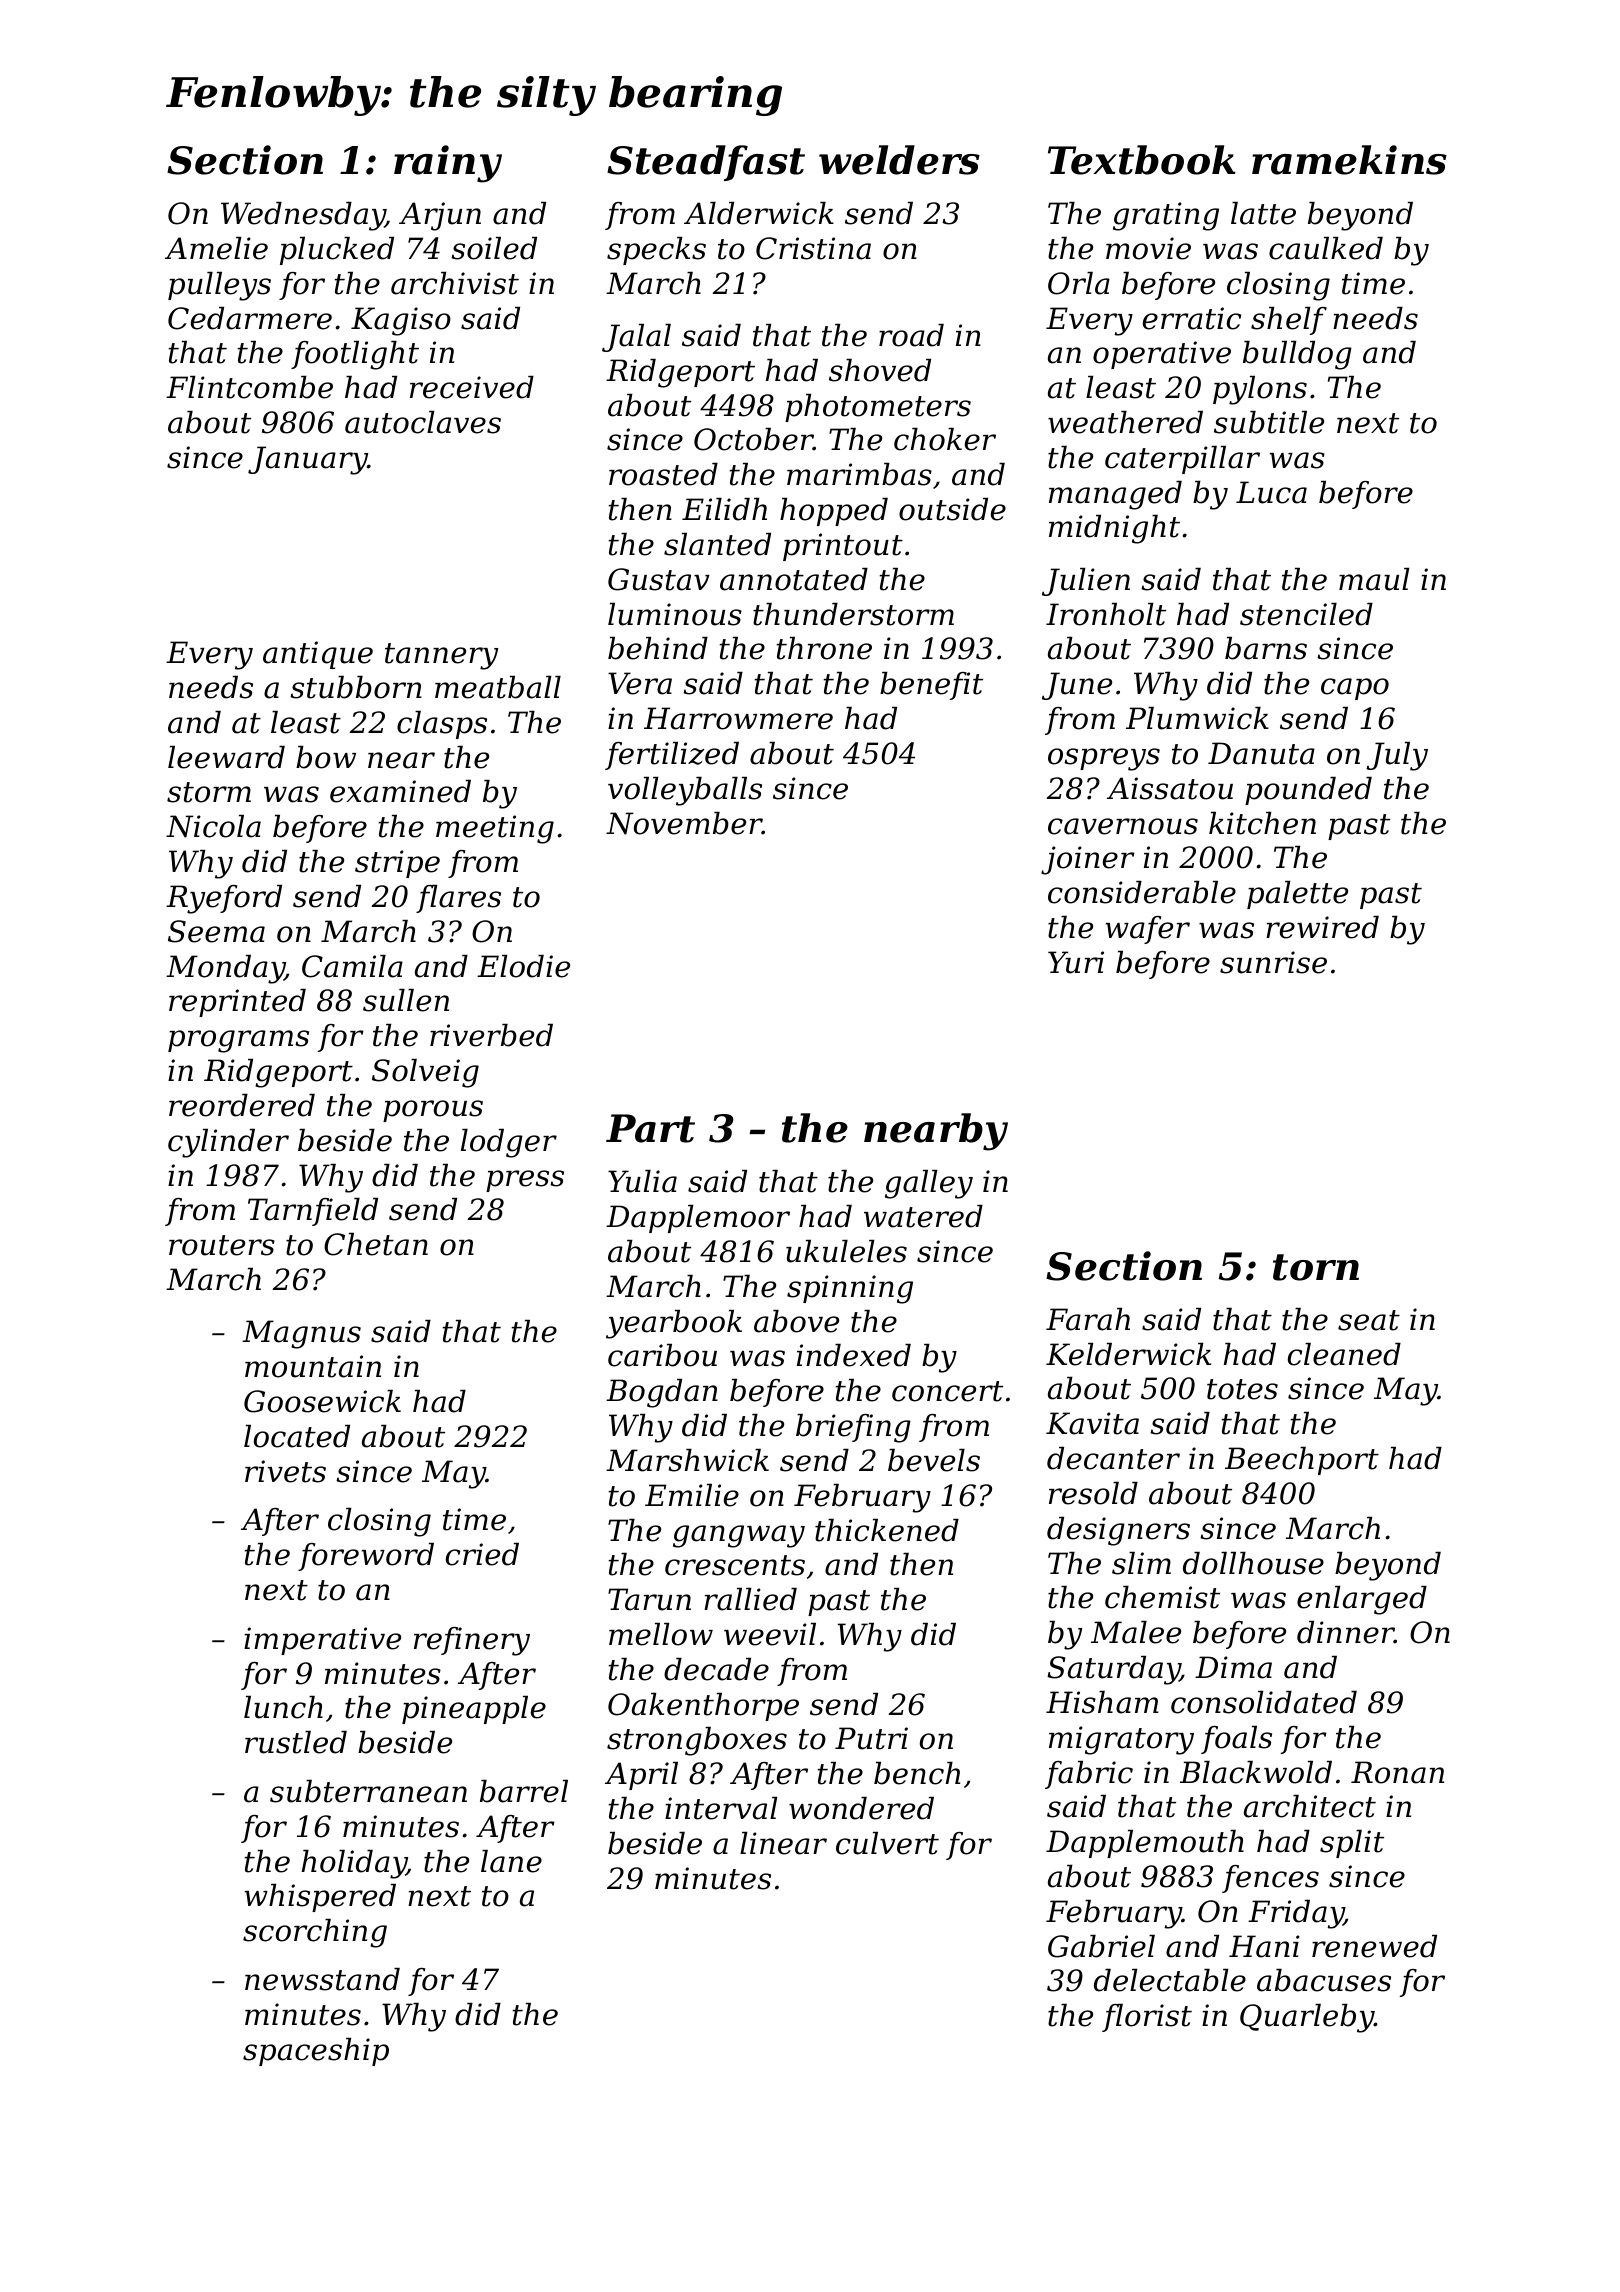 The image size is (1620, 2292). What do you see at coordinates (1352, 1844) in the screenshot?
I see `split` at bounding box center [1352, 1844].
